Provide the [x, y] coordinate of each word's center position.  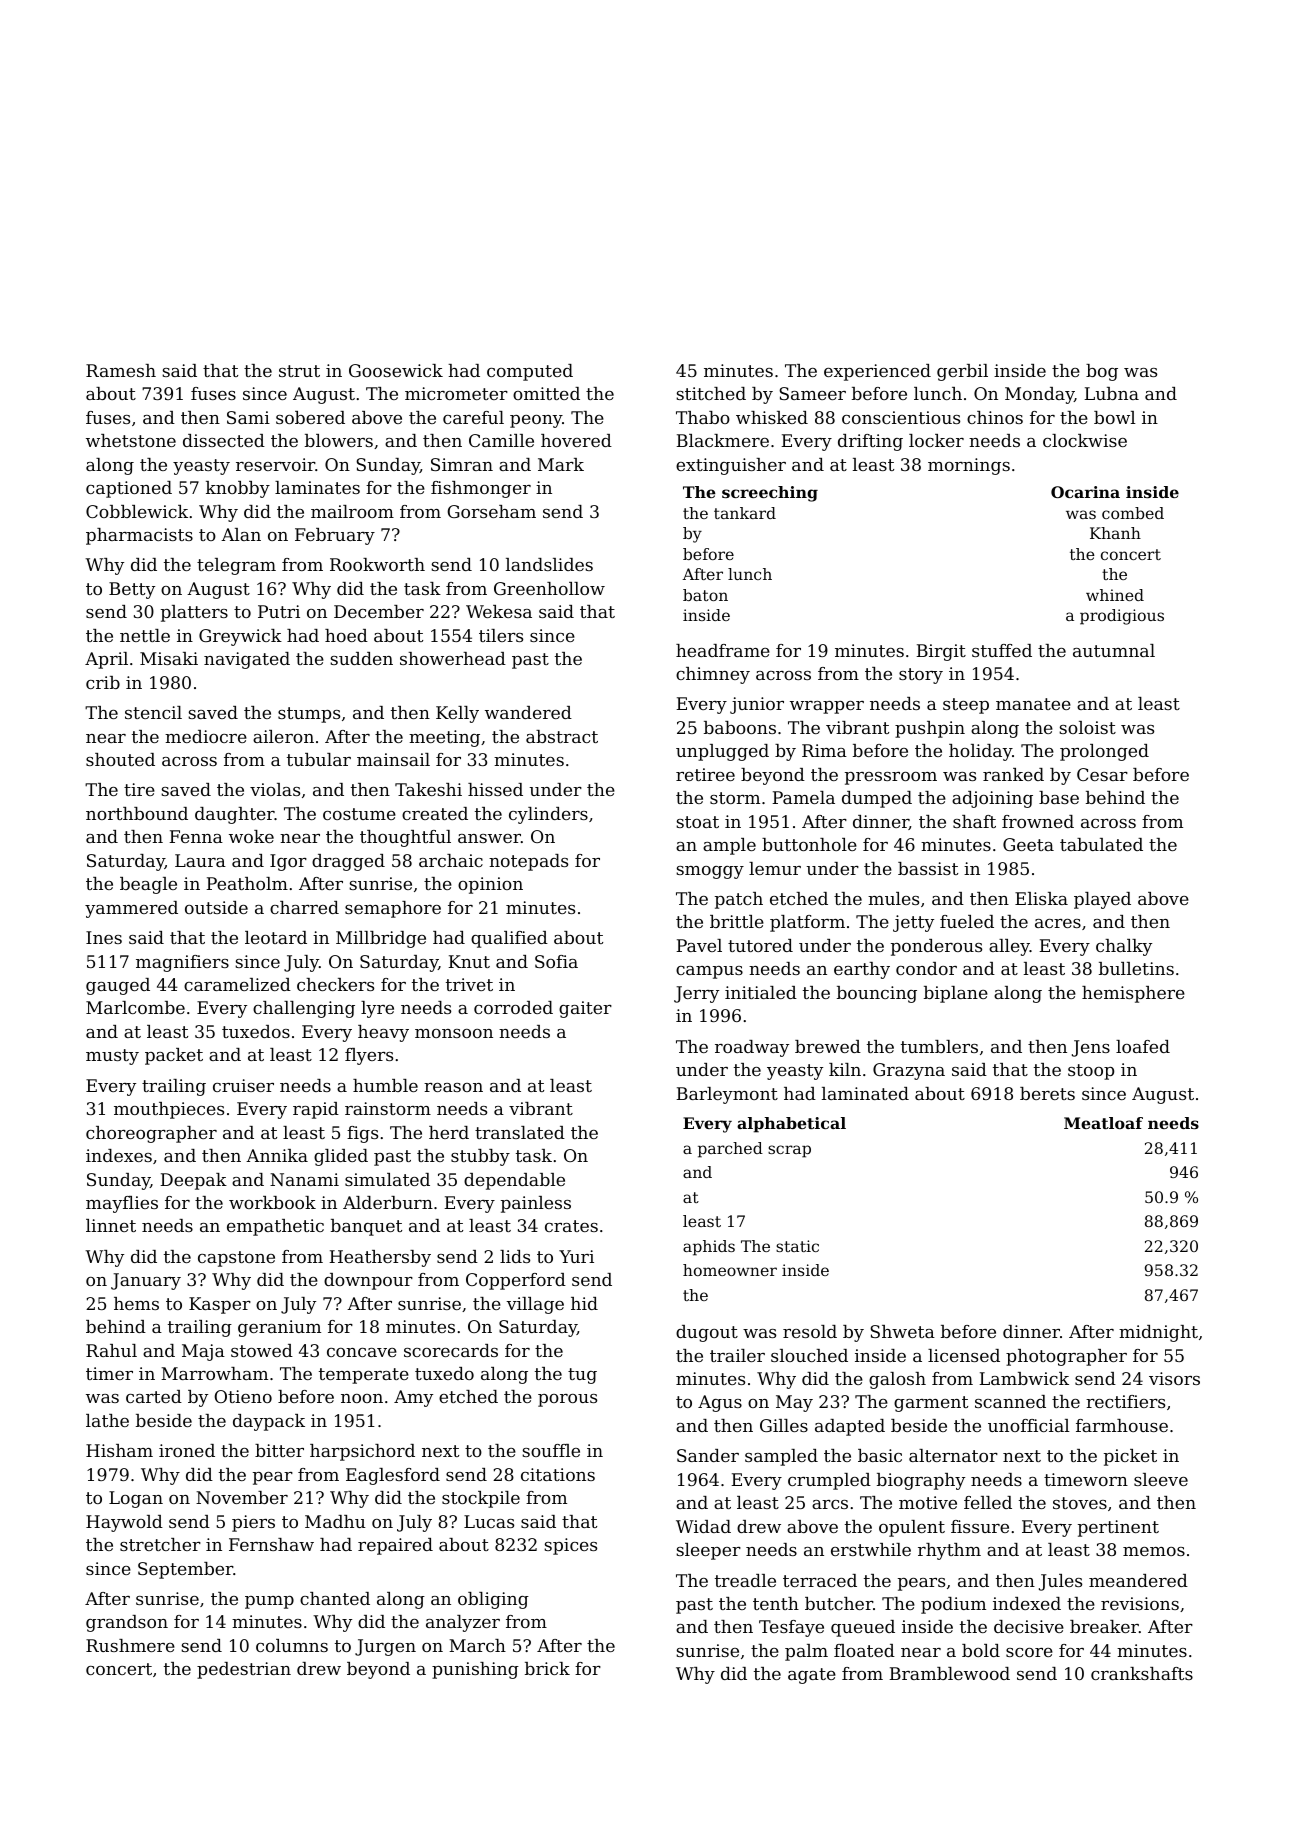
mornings [969, 466]
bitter [279, 1450]
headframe [723, 650]
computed [530, 372]
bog [1102, 372]
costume [359, 814]
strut [299, 371]
